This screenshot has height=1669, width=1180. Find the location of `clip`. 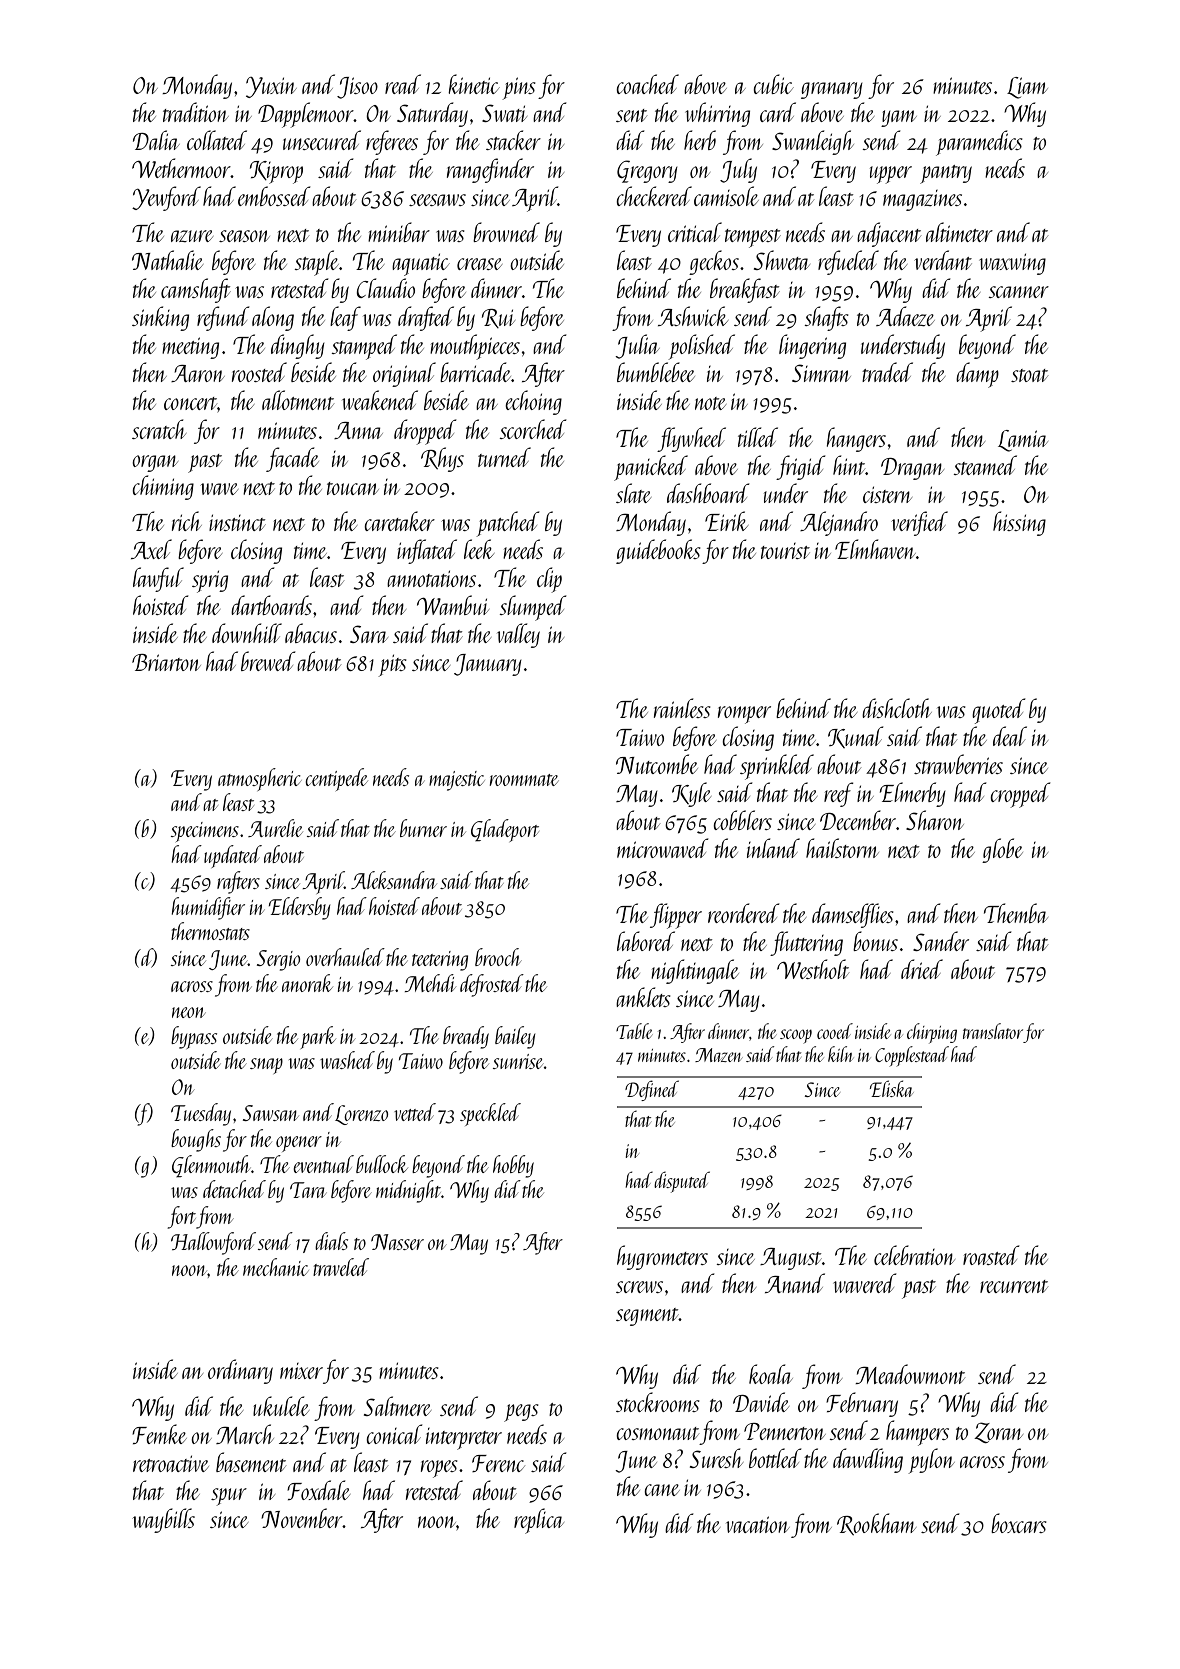

clip is located at coordinates (549, 580).
